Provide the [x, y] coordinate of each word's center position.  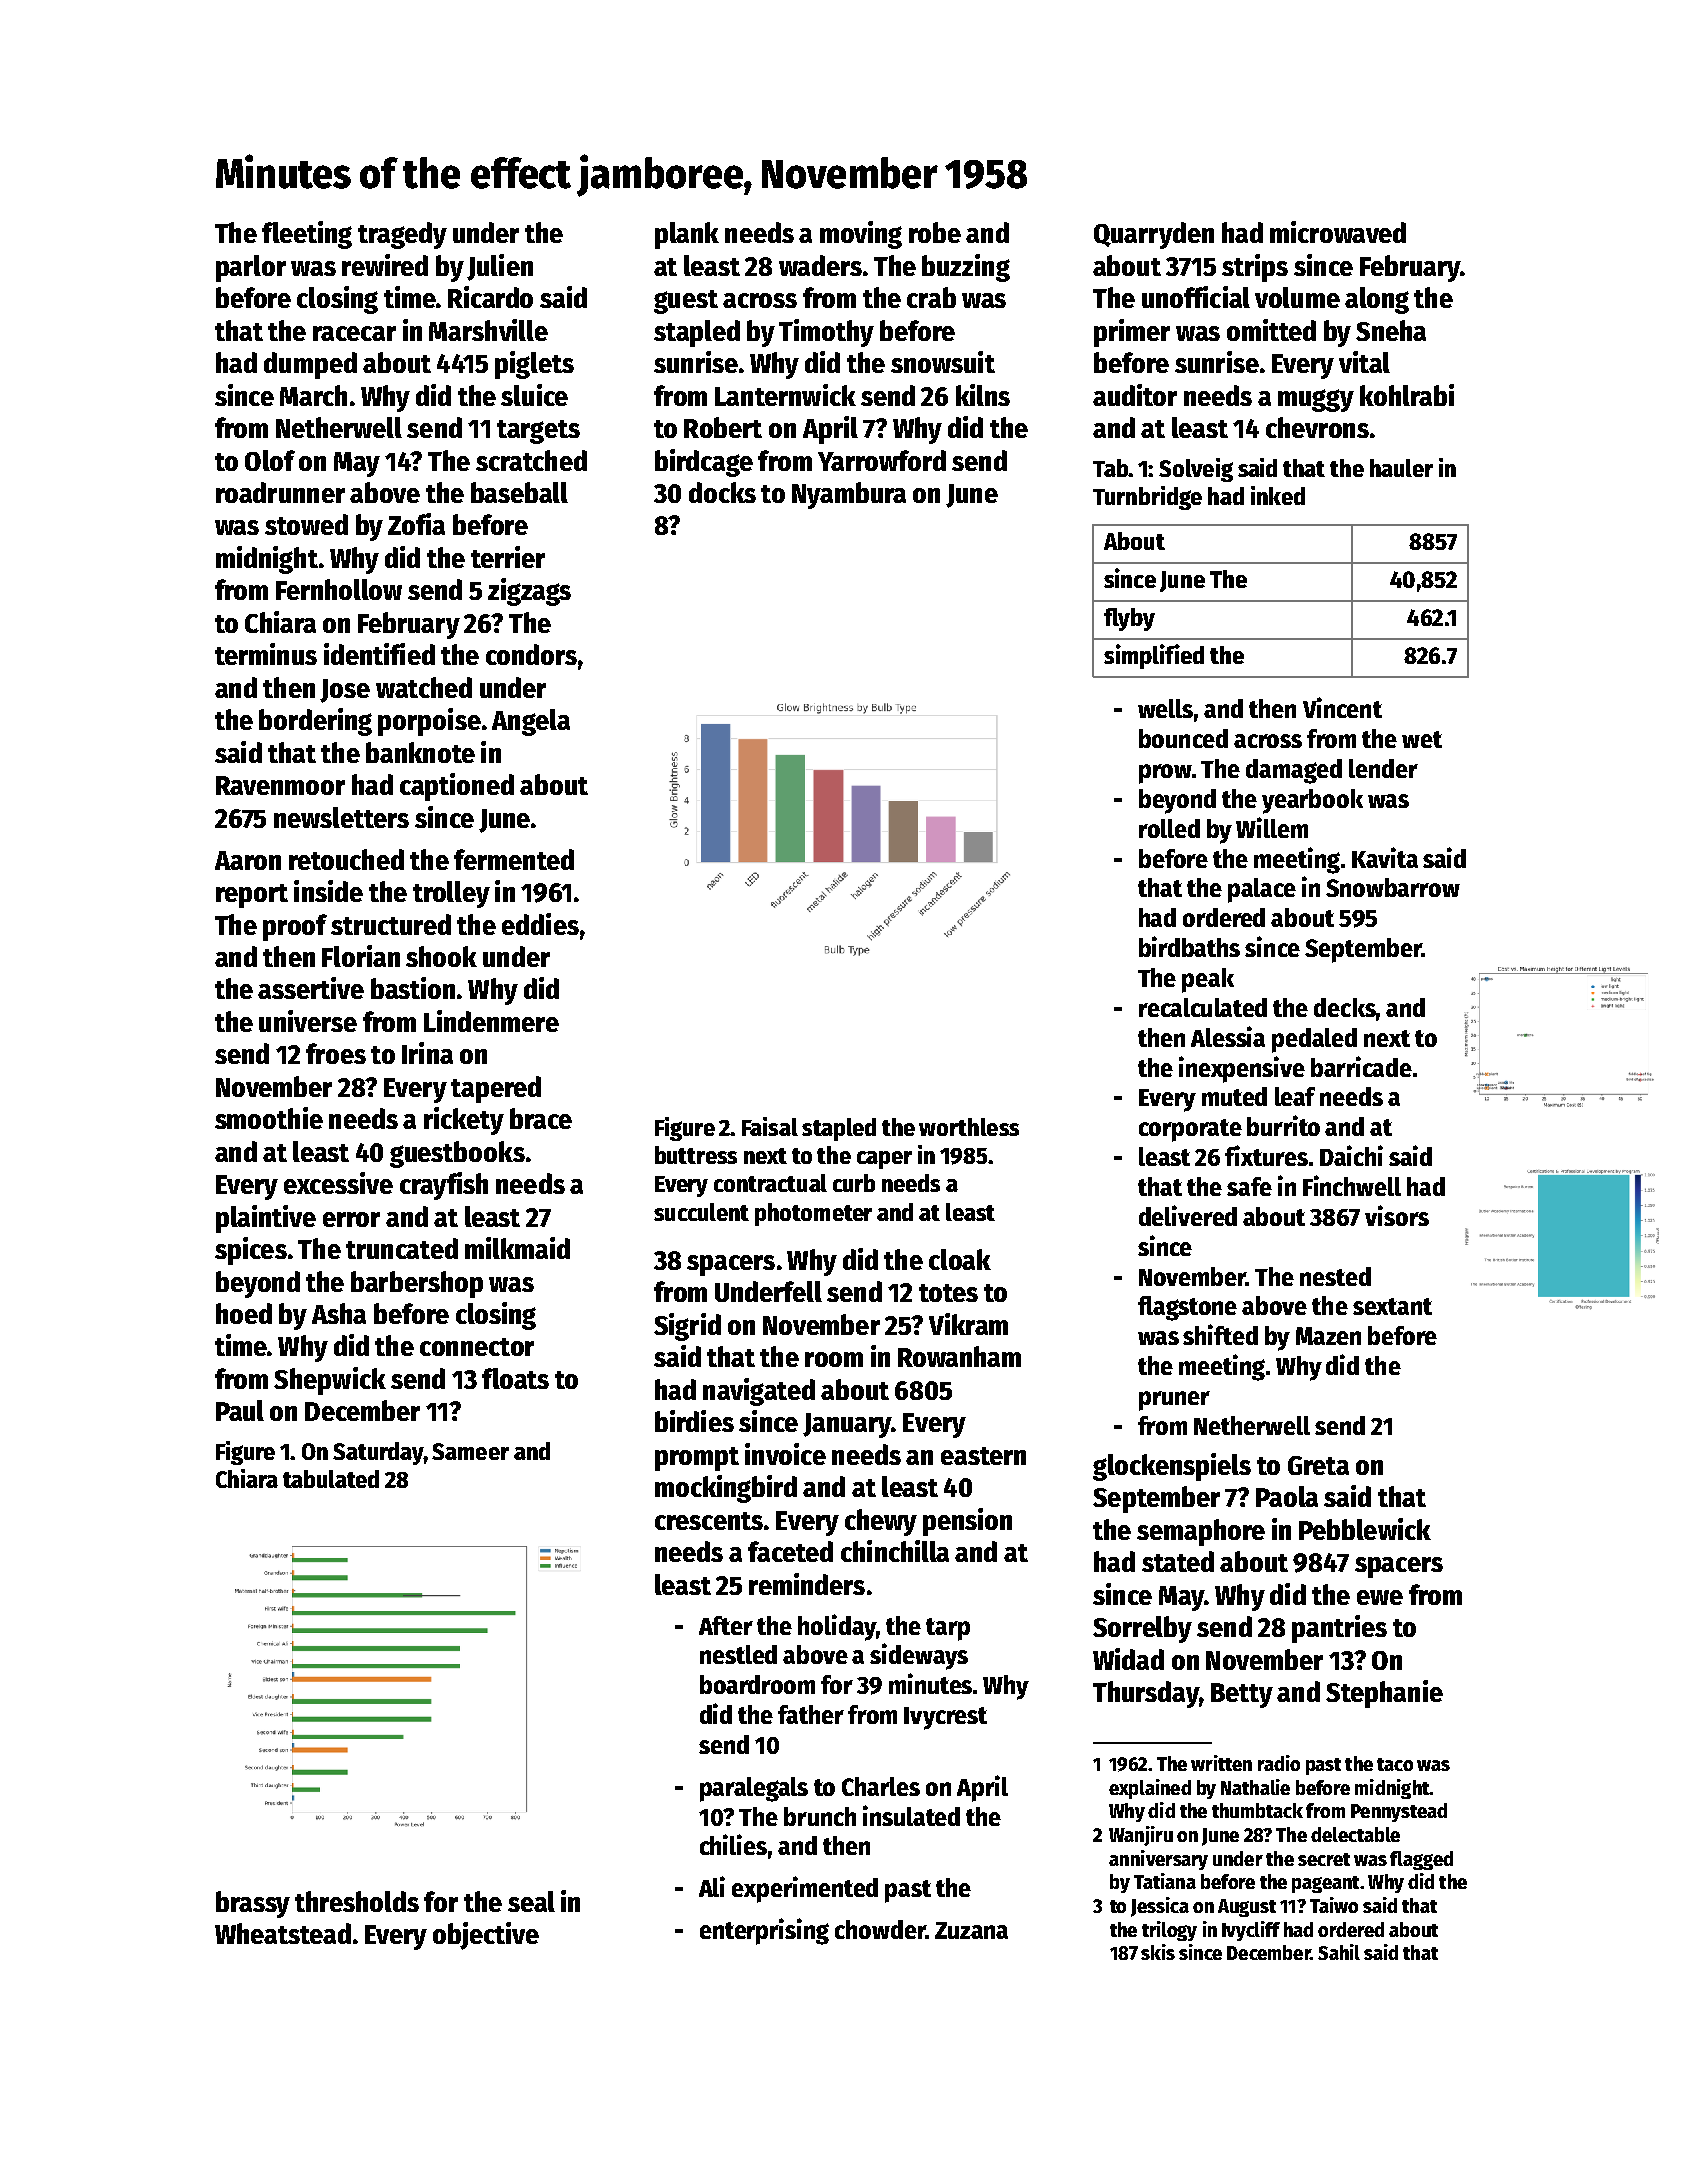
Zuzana [971, 1930]
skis [1158, 1952]
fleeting [307, 235]
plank [687, 235]
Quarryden [1154, 235]
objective [486, 1936]
